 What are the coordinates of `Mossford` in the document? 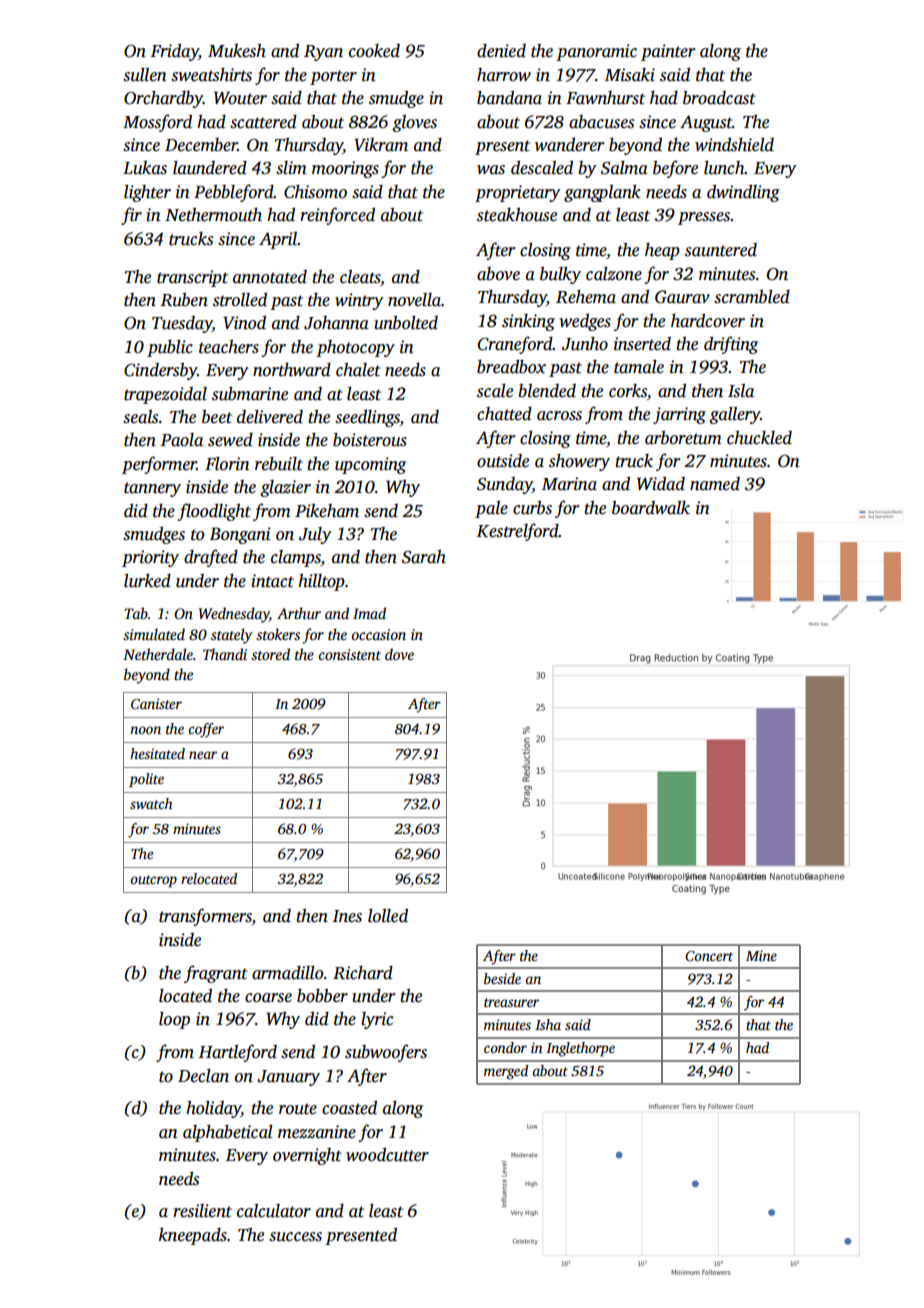 It's located at (157, 123).
